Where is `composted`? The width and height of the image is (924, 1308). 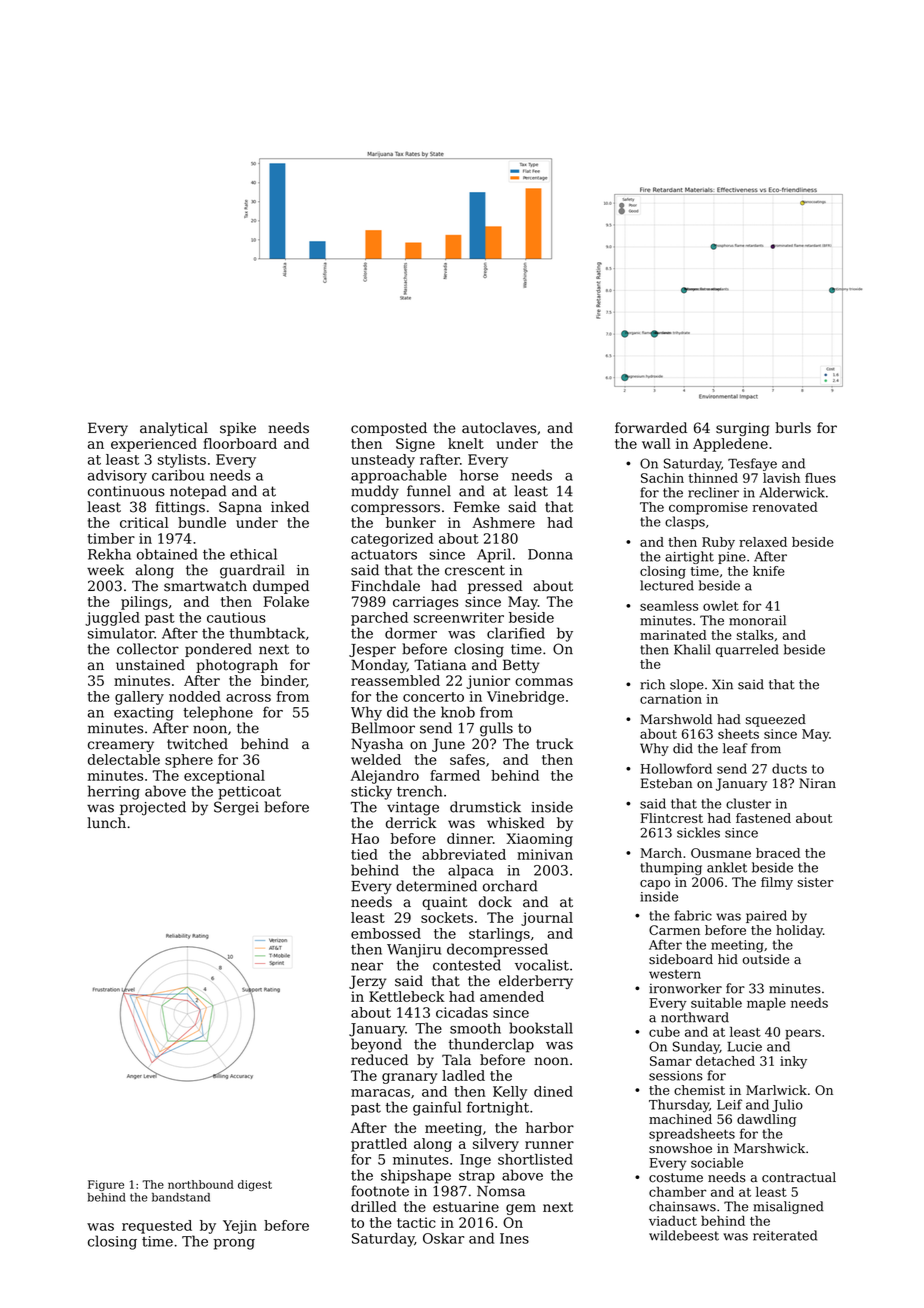
composted is located at coordinates (389, 429).
